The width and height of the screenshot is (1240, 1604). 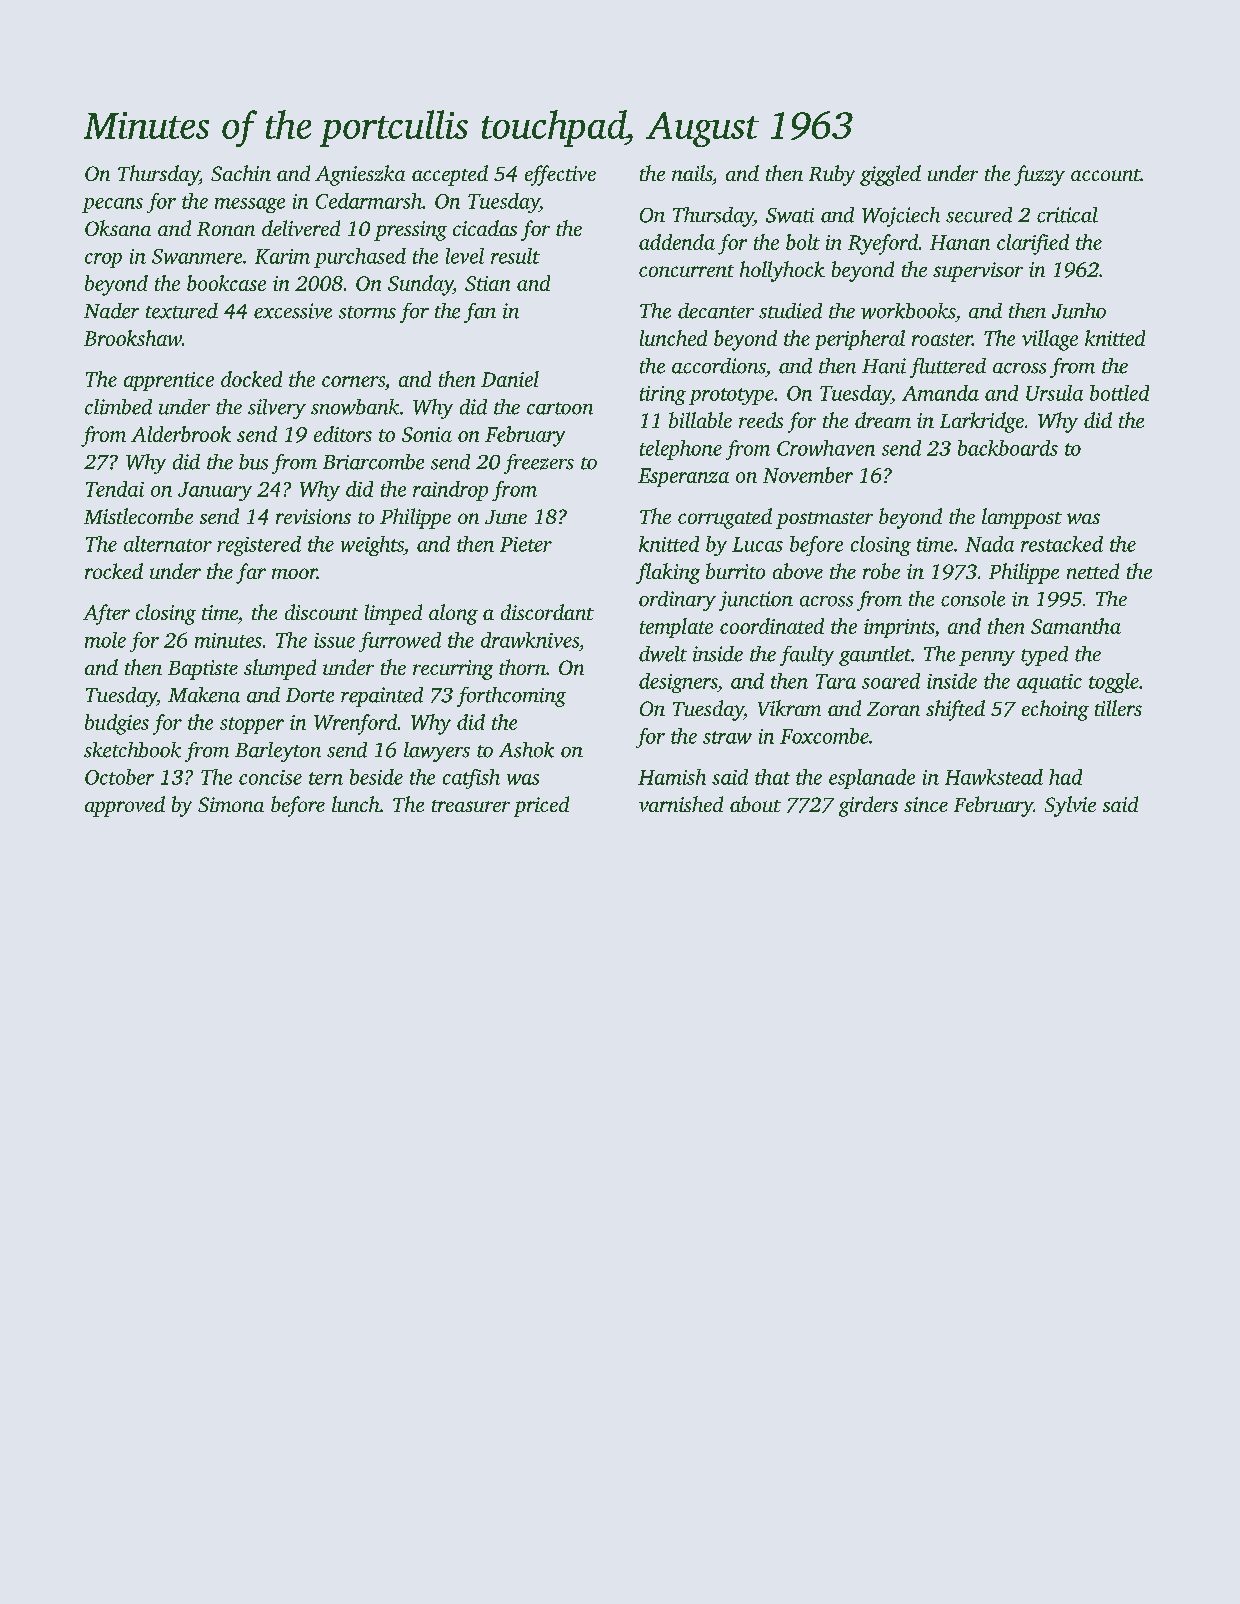 What do you see at coordinates (360, 258) in the screenshot?
I see `purchased` at bounding box center [360, 258].
